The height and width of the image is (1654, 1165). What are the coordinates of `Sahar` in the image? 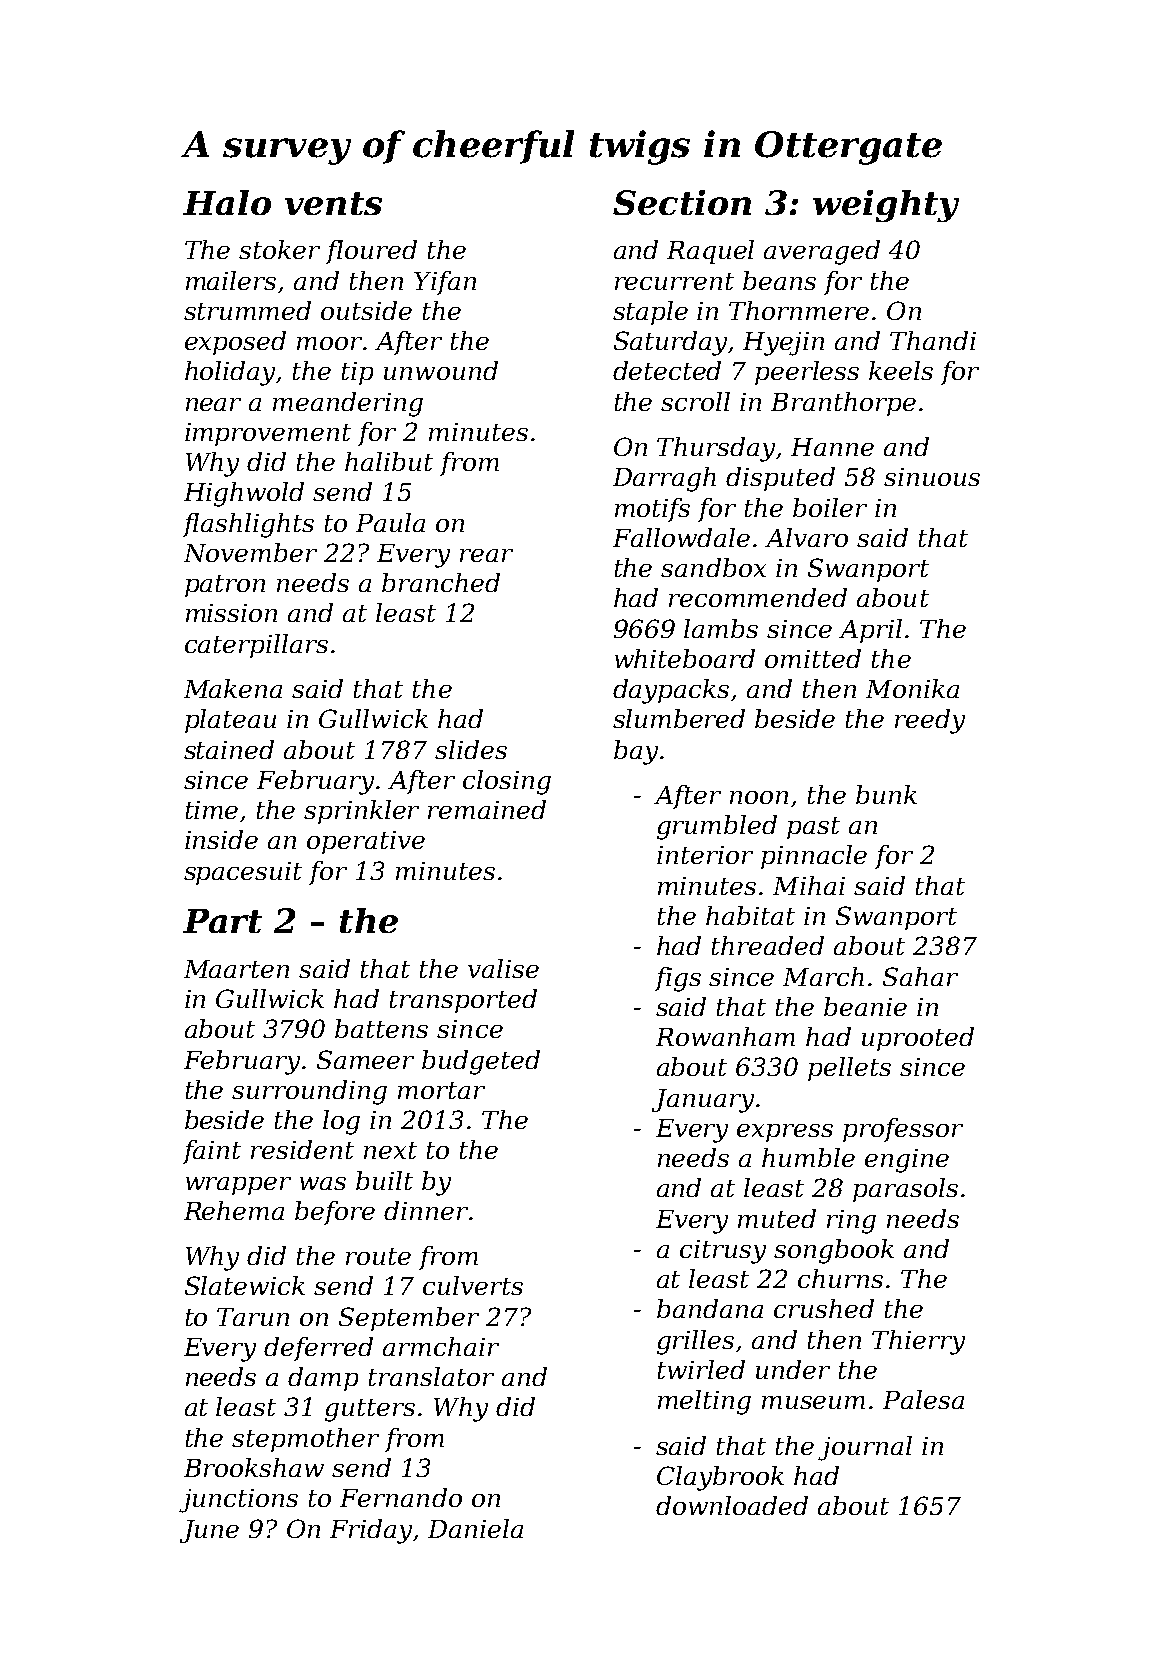 It's located at (920, 976).
